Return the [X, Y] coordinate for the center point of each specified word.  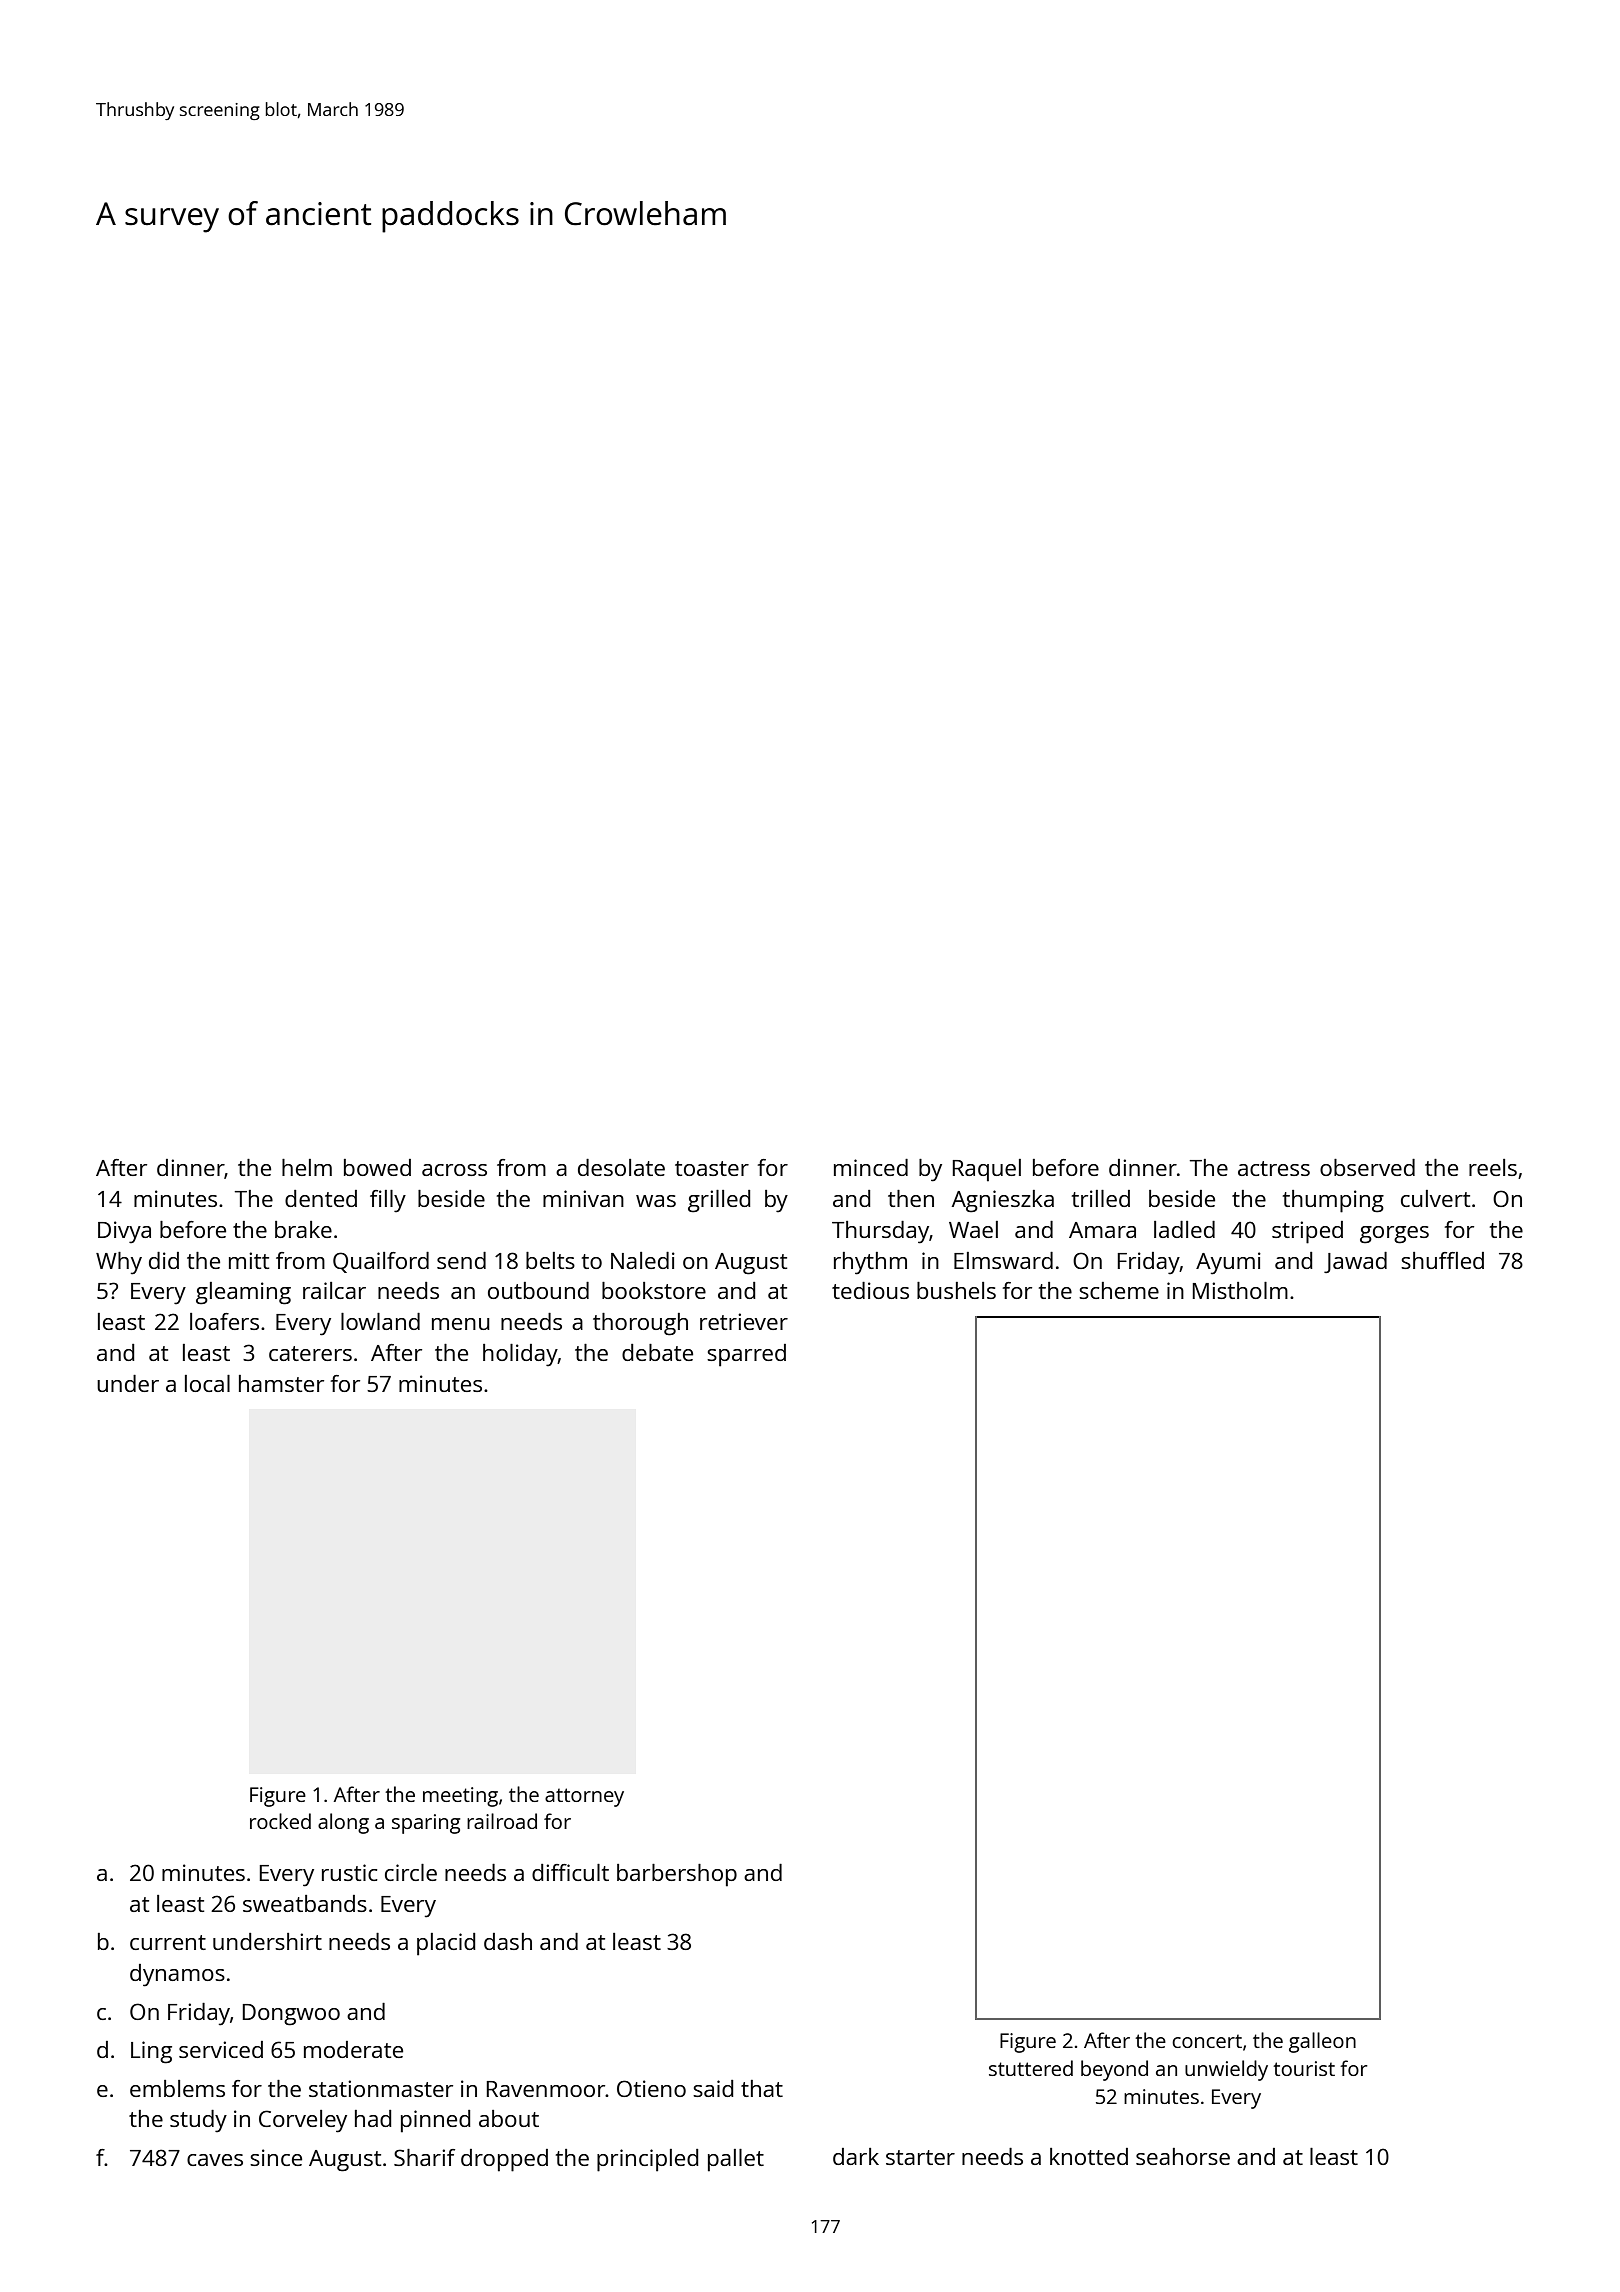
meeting [460, 1797]
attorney [584, 1797]
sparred [746, 1355]
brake [303, 1229]
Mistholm [1240, 1290]
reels [1493, 1167]
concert [1207, 2041]
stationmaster [381, 2088]
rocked [280, 1821]
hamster [281, 1383]
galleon [1322, 2042]
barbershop [677, 1875]
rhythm [870, 1263]
